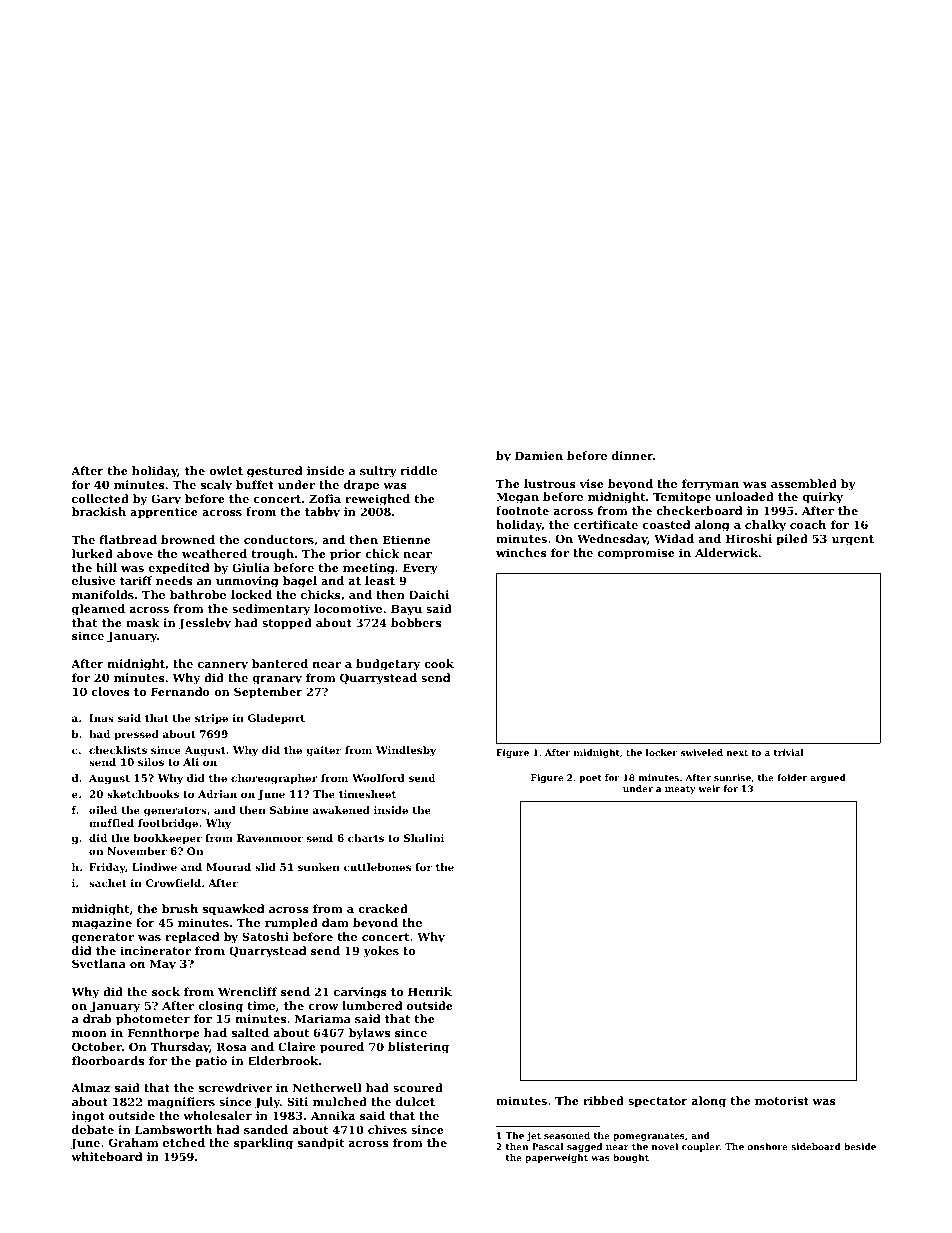  What do you see at coordinates (214, 553) in the screenshot?
I see `weathered` at bounding box center [214, 553].
